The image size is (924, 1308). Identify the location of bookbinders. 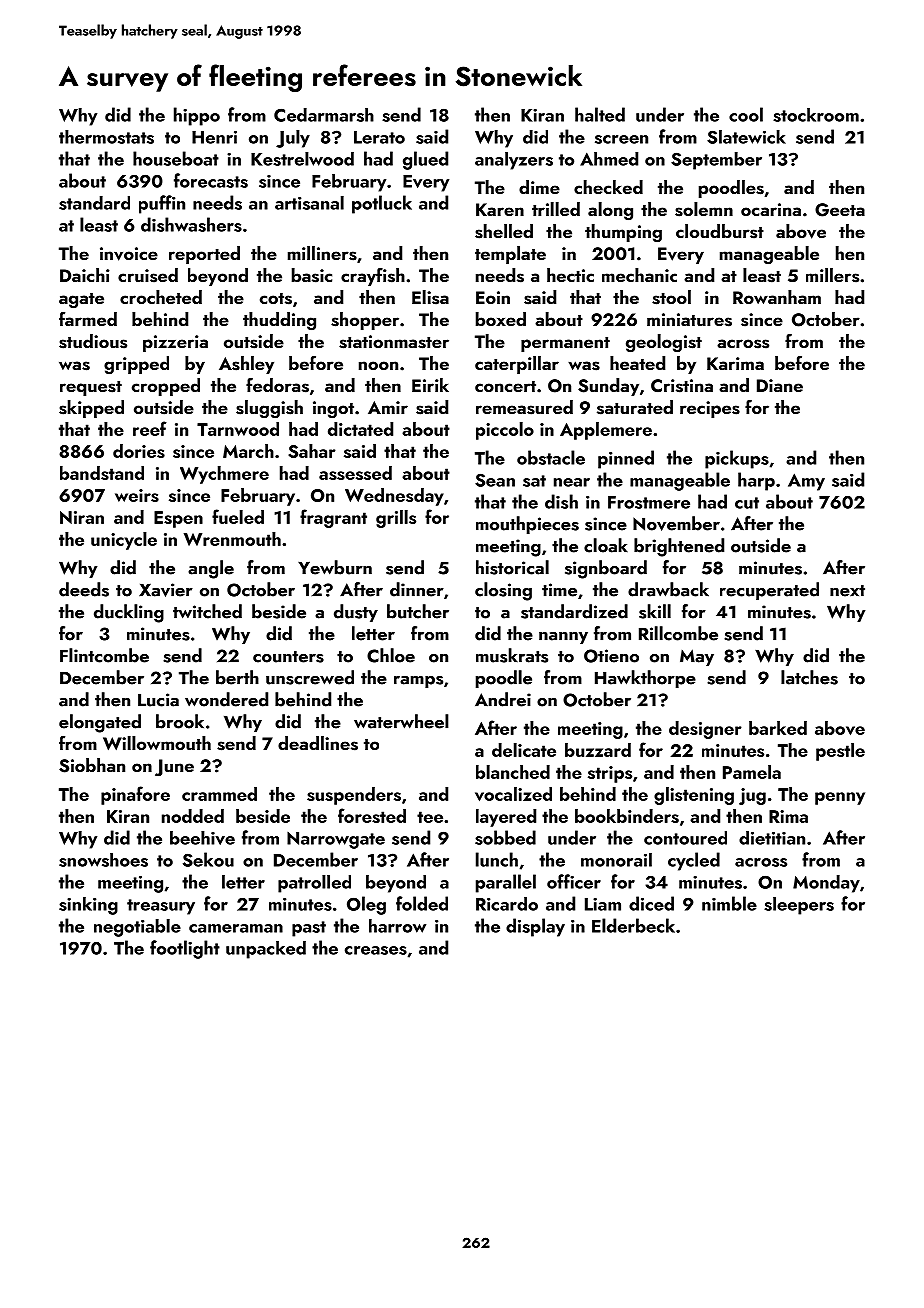
(627, 816).
